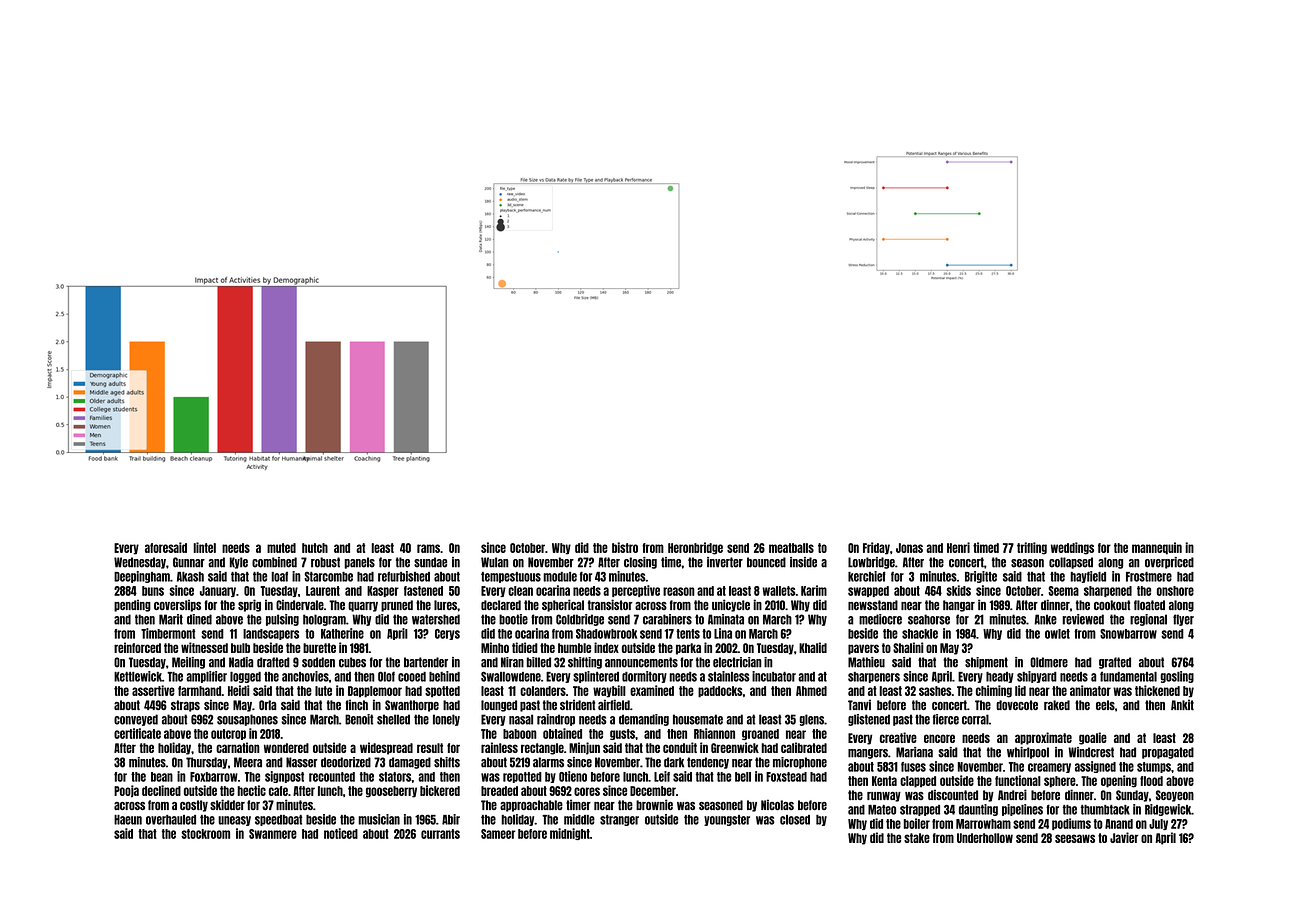  What do you see at coordinates (1177, 677) in the document?
I see `gosling` at bounding box center [1177, 677].
